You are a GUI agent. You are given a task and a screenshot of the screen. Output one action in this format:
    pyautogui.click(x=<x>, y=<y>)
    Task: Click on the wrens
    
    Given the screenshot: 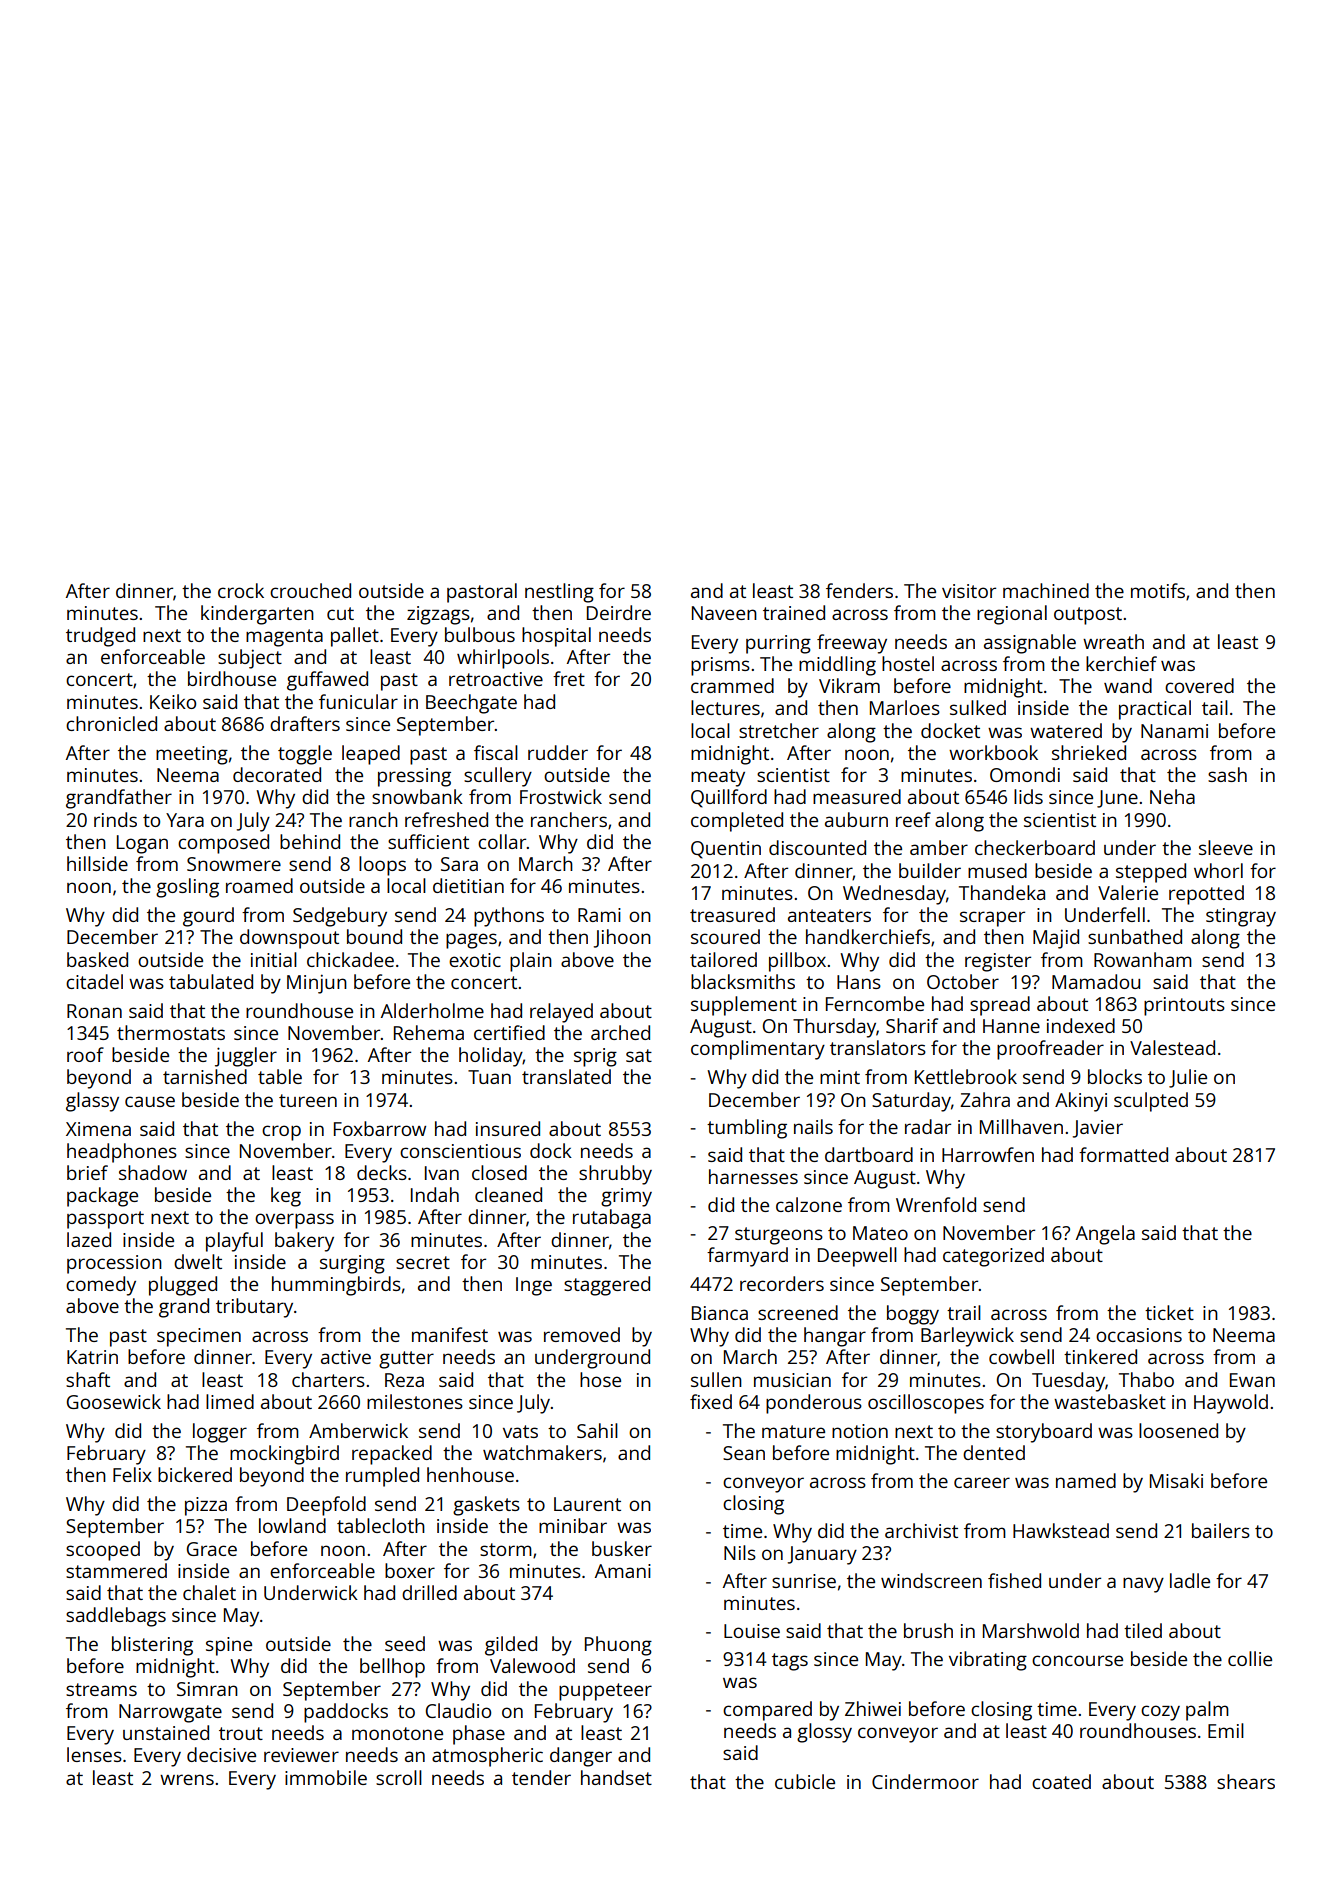 What is the action you would take?
    pyautogui.click(x=187, y=1779)
